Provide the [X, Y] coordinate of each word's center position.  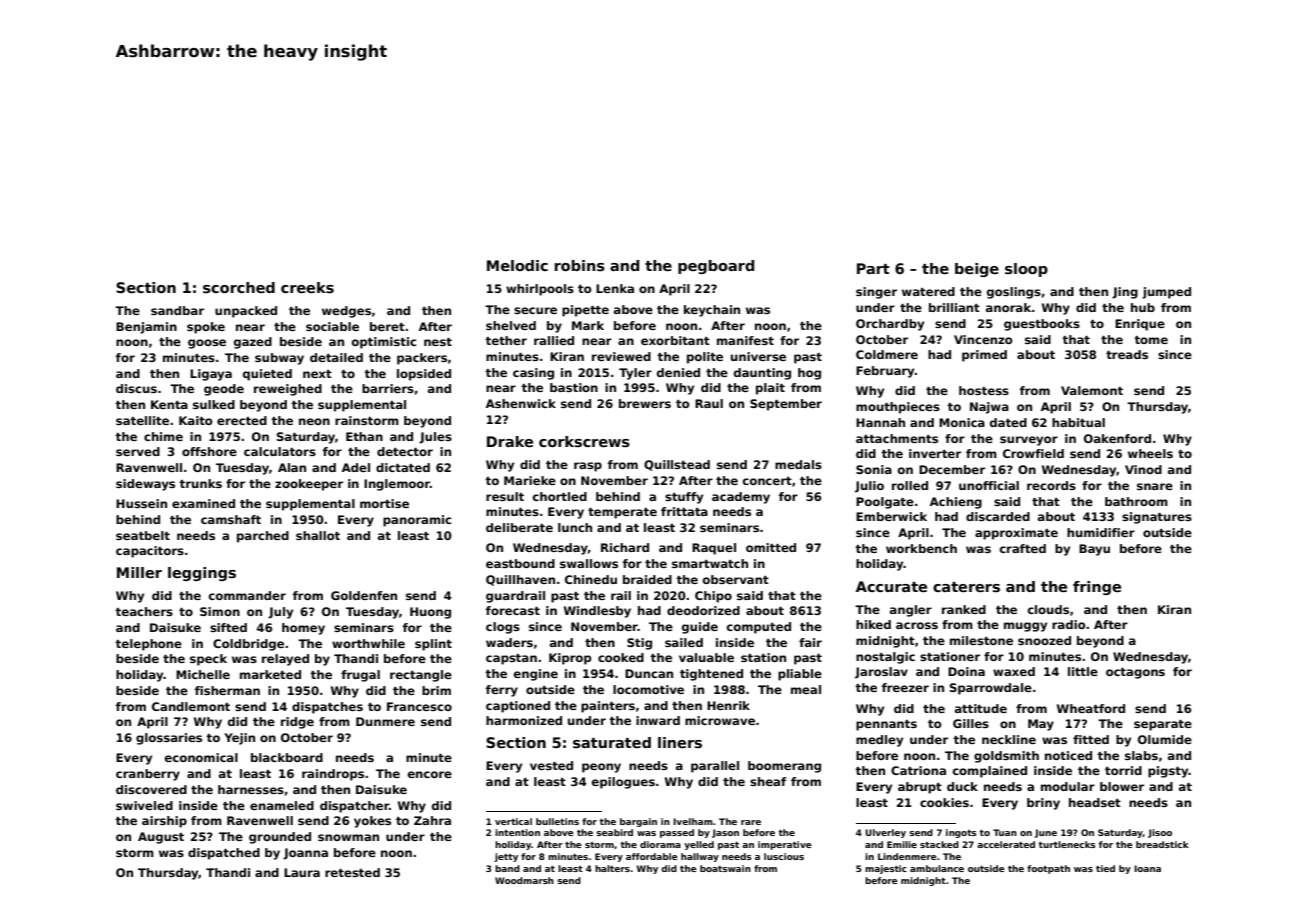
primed [984, 356]
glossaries [169, 739]
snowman [348, 837]
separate [1163, 725]
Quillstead [677, 465]
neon [314, 421]
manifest [745, 340]
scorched [239, 287]
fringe [1097, 588]
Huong [430, 613]
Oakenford [1117, 438]
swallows [589, 563]
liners [680, 742]
